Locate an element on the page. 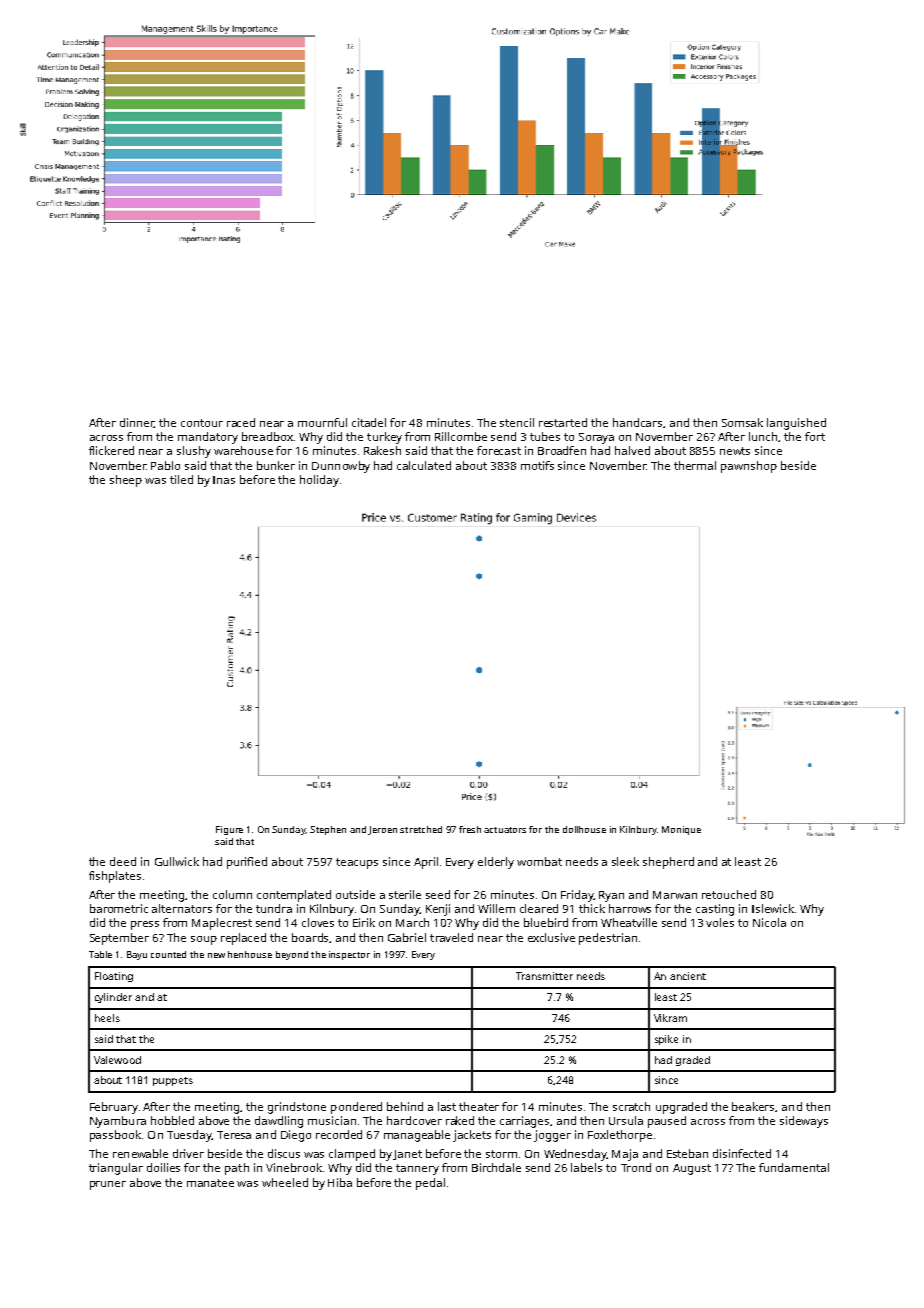 This document has width=924, height=1308. Transmitter is located at coordinates (544, 976).
